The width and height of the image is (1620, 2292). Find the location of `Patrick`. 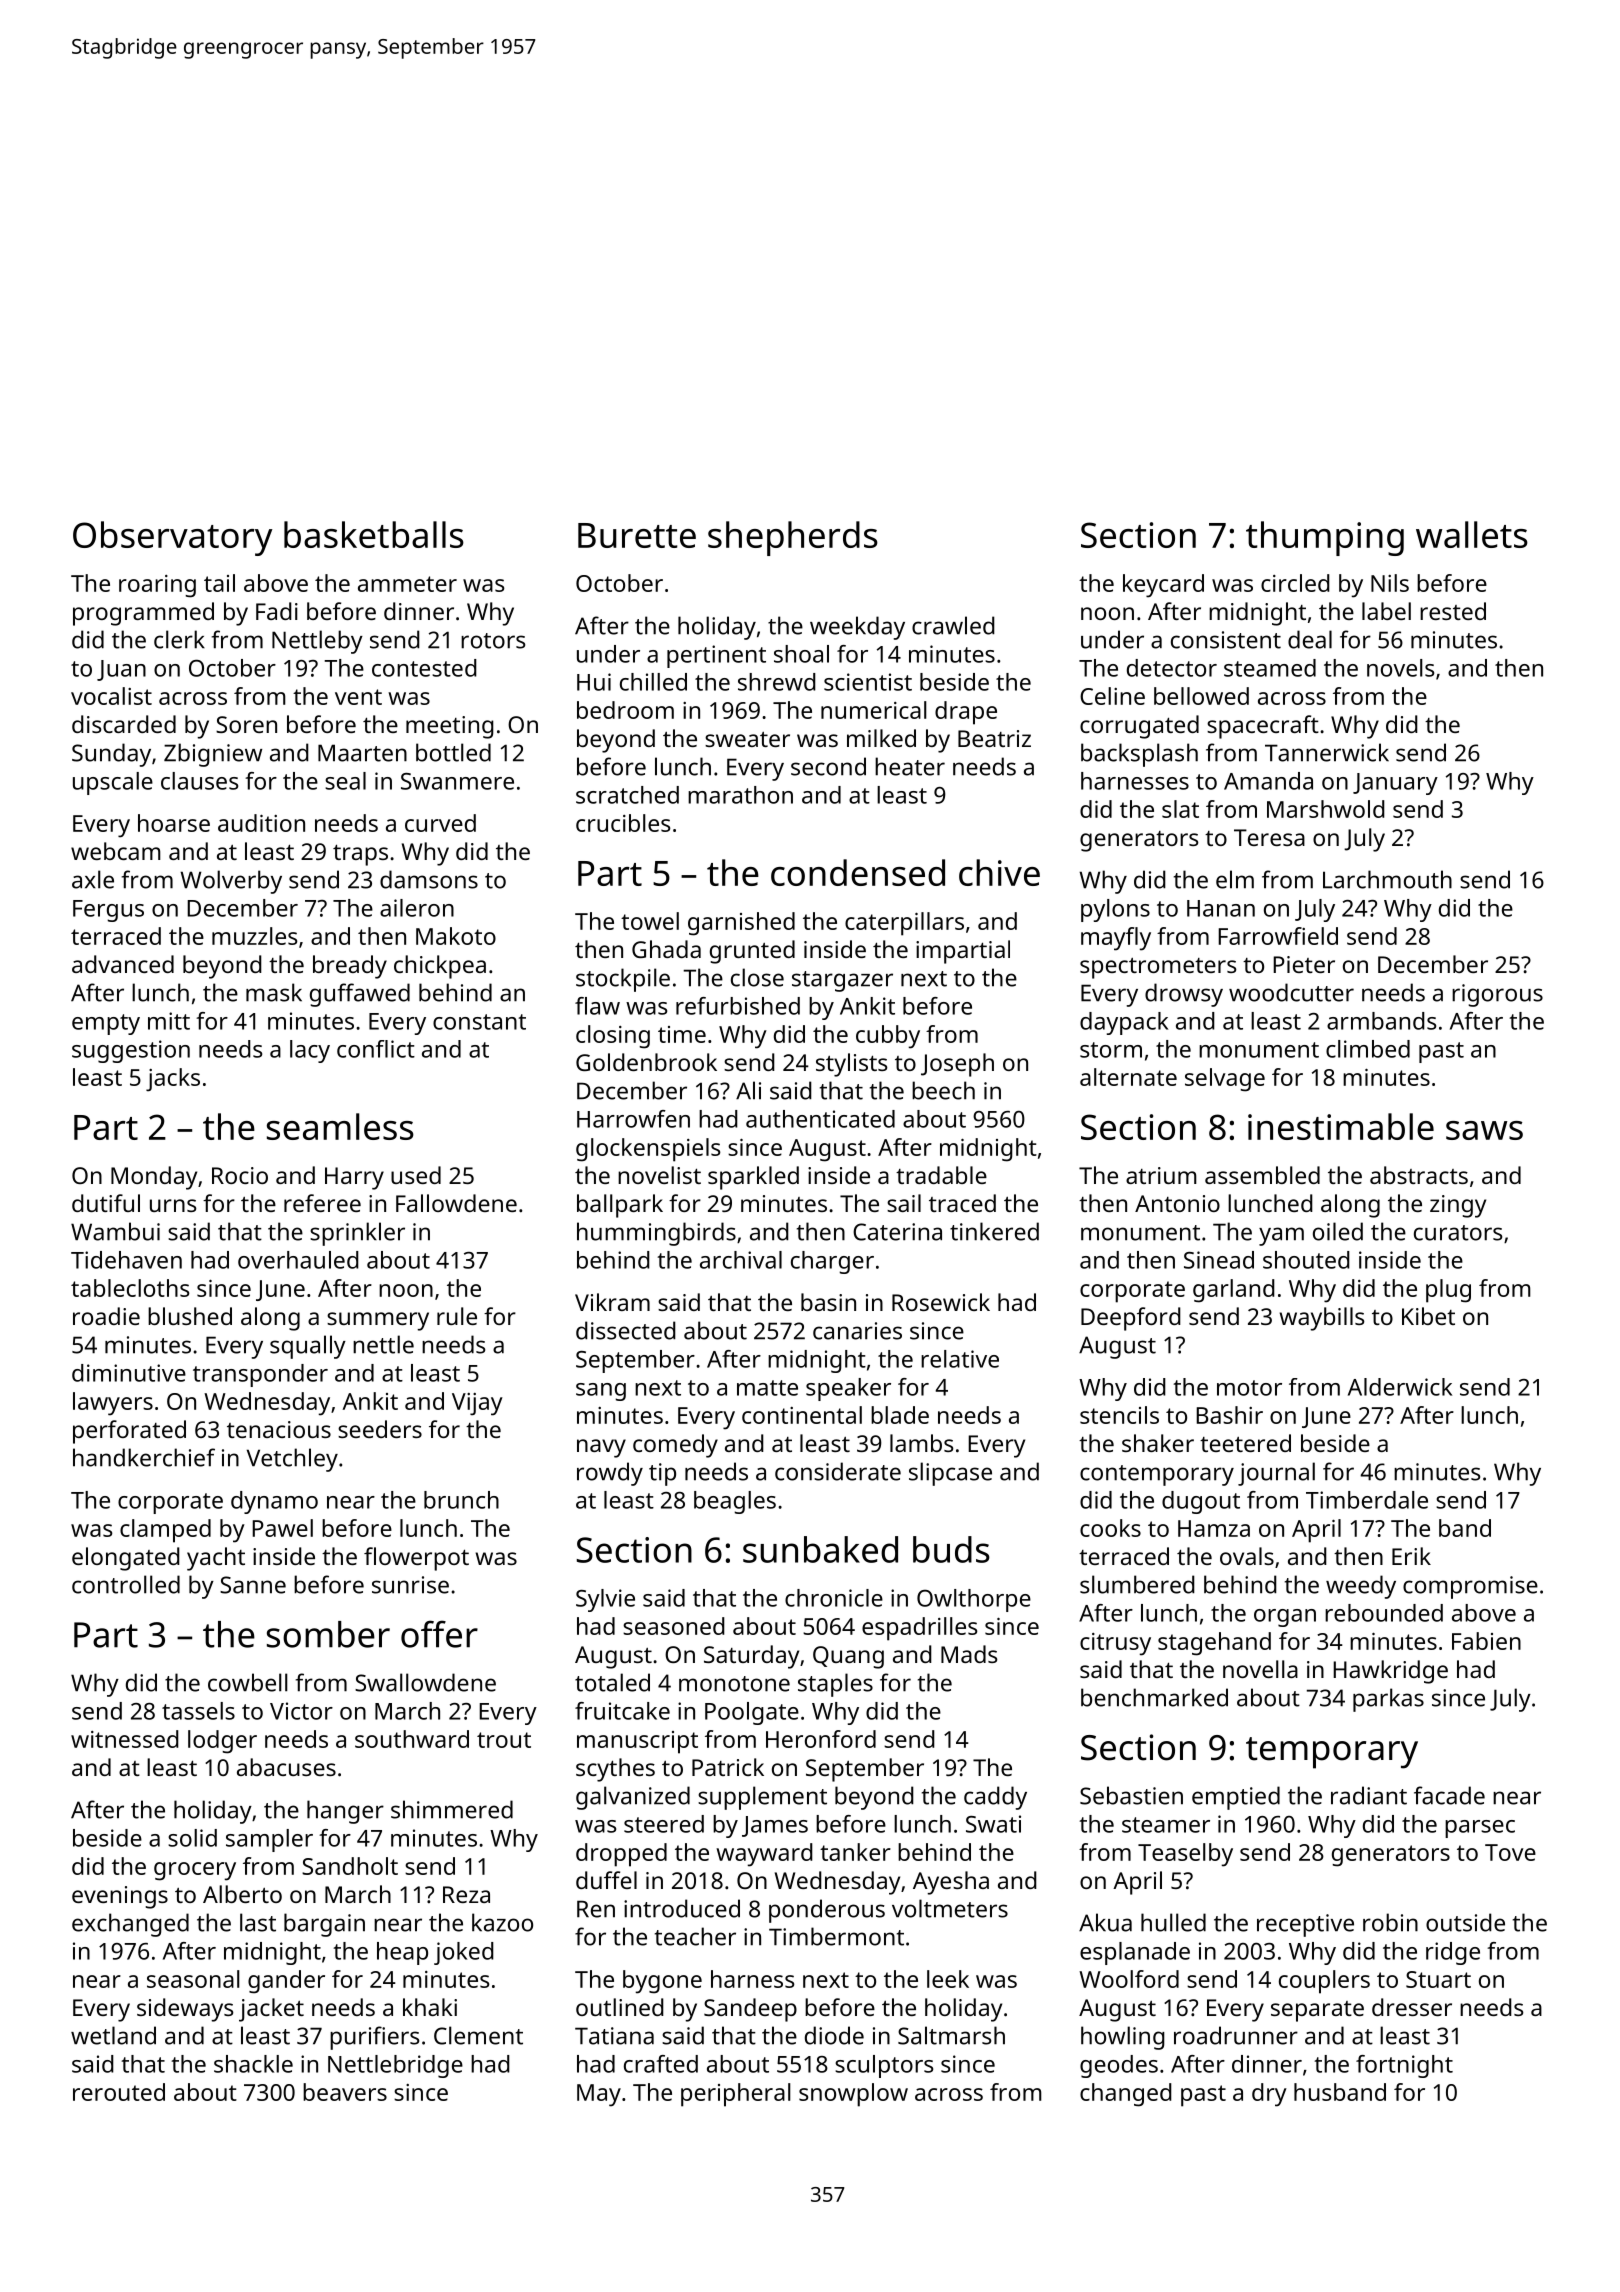

Patrick is located at coordinates (728, 1767).
